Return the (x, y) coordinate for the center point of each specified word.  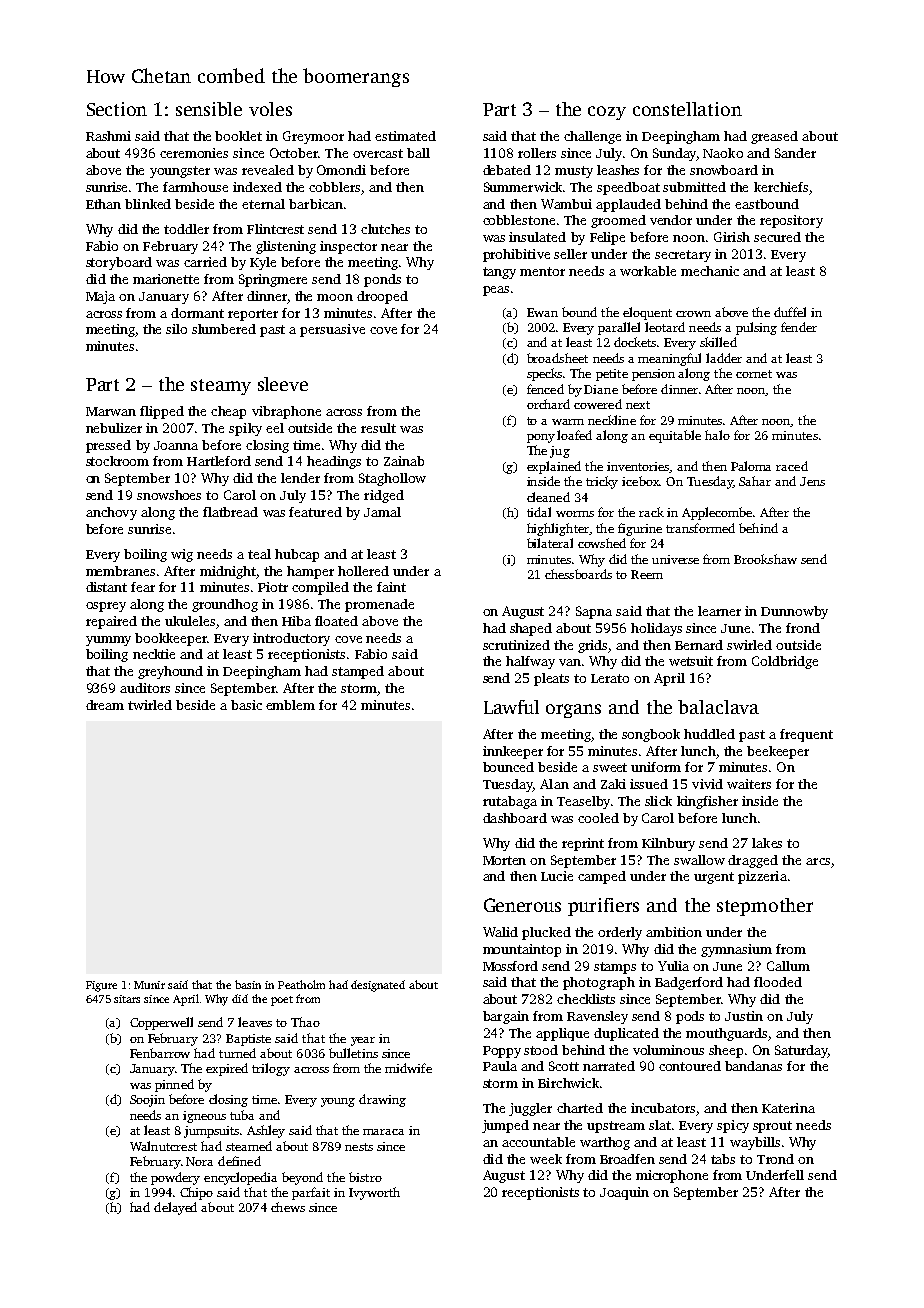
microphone (672, 1176)
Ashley (266, 1131)
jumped (505, 1126)
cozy (607, 113)
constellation (687, 109)
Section (117, 109)
